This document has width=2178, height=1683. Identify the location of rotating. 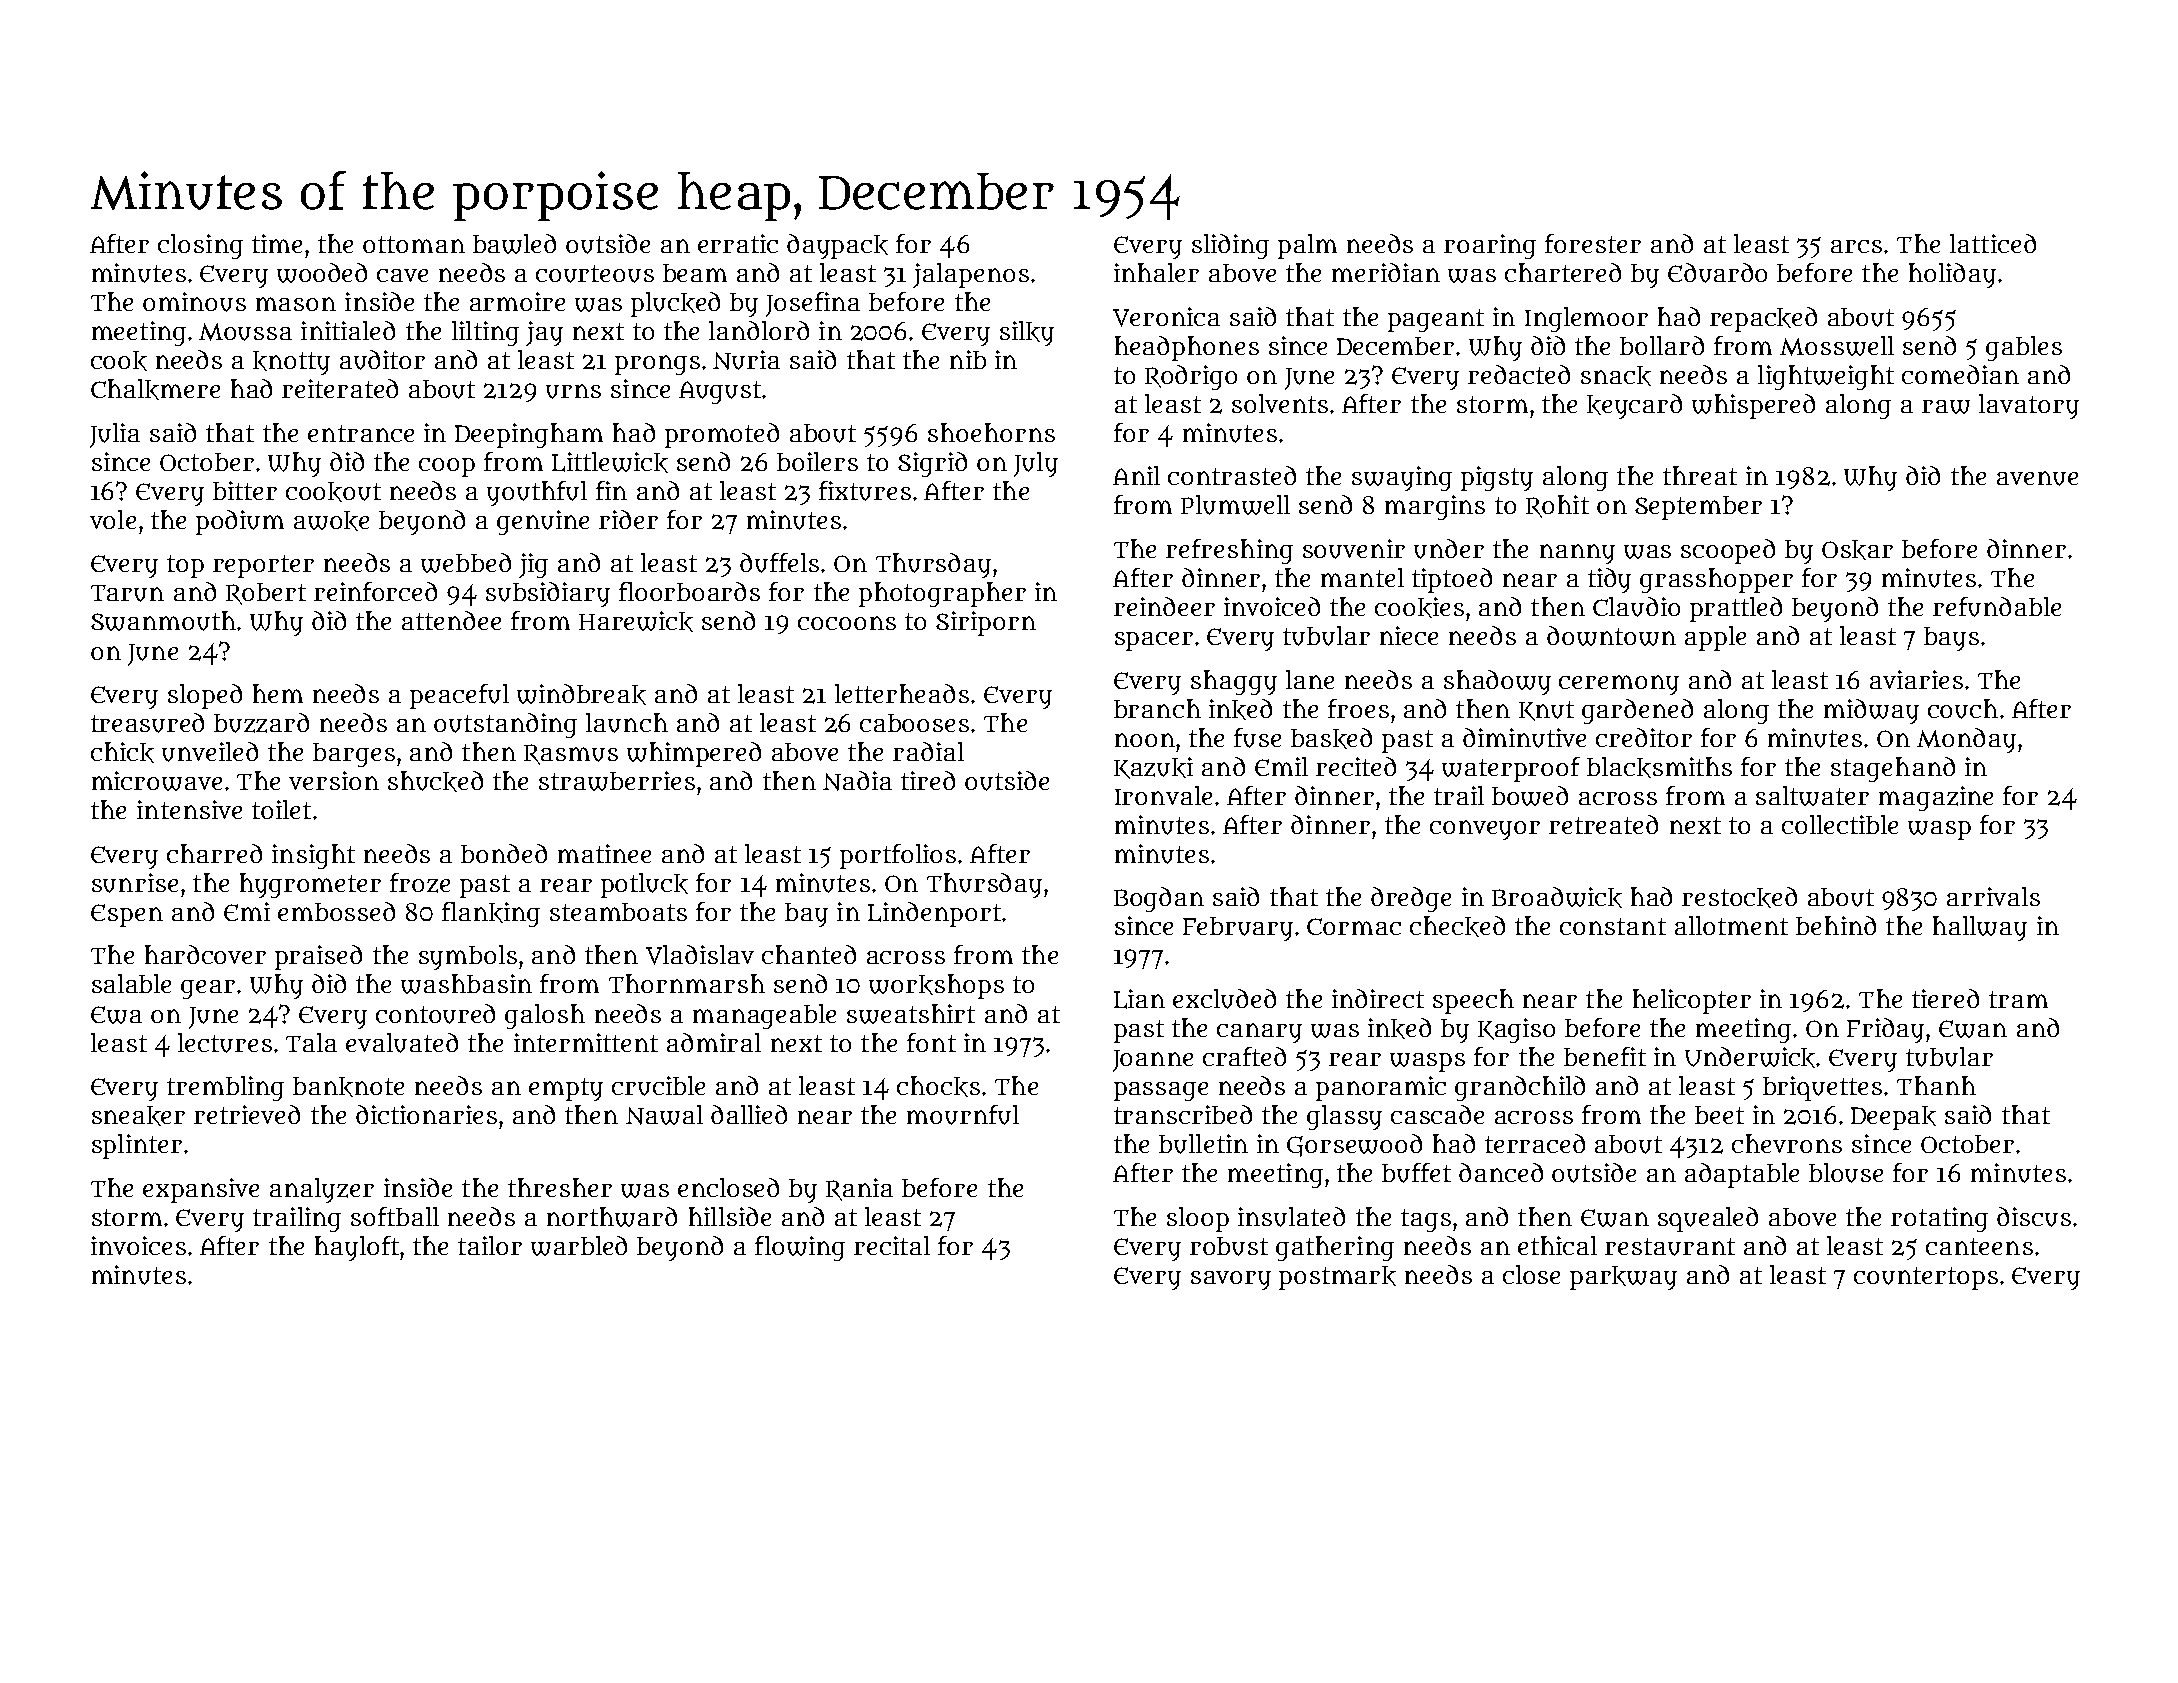
(1939, 1219).
